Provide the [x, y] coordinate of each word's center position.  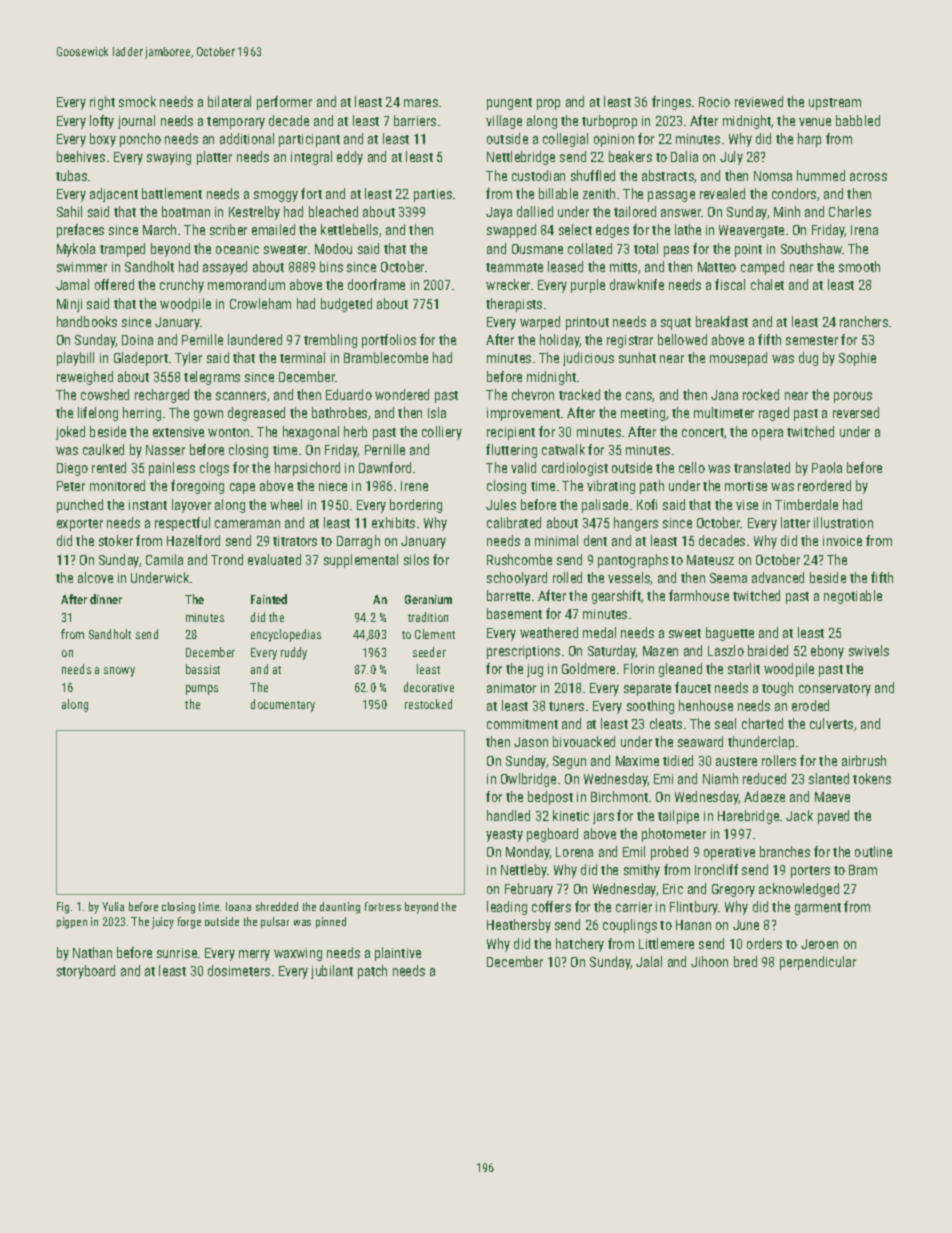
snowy [119, 672]
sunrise [177, 953]
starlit [744, 668]
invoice [842, 541]
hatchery [580, 945]
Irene [414, 486]
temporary [236, 123]
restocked [428, 704]
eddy [350, 158]
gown [208, 415]
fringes [671, 103]
